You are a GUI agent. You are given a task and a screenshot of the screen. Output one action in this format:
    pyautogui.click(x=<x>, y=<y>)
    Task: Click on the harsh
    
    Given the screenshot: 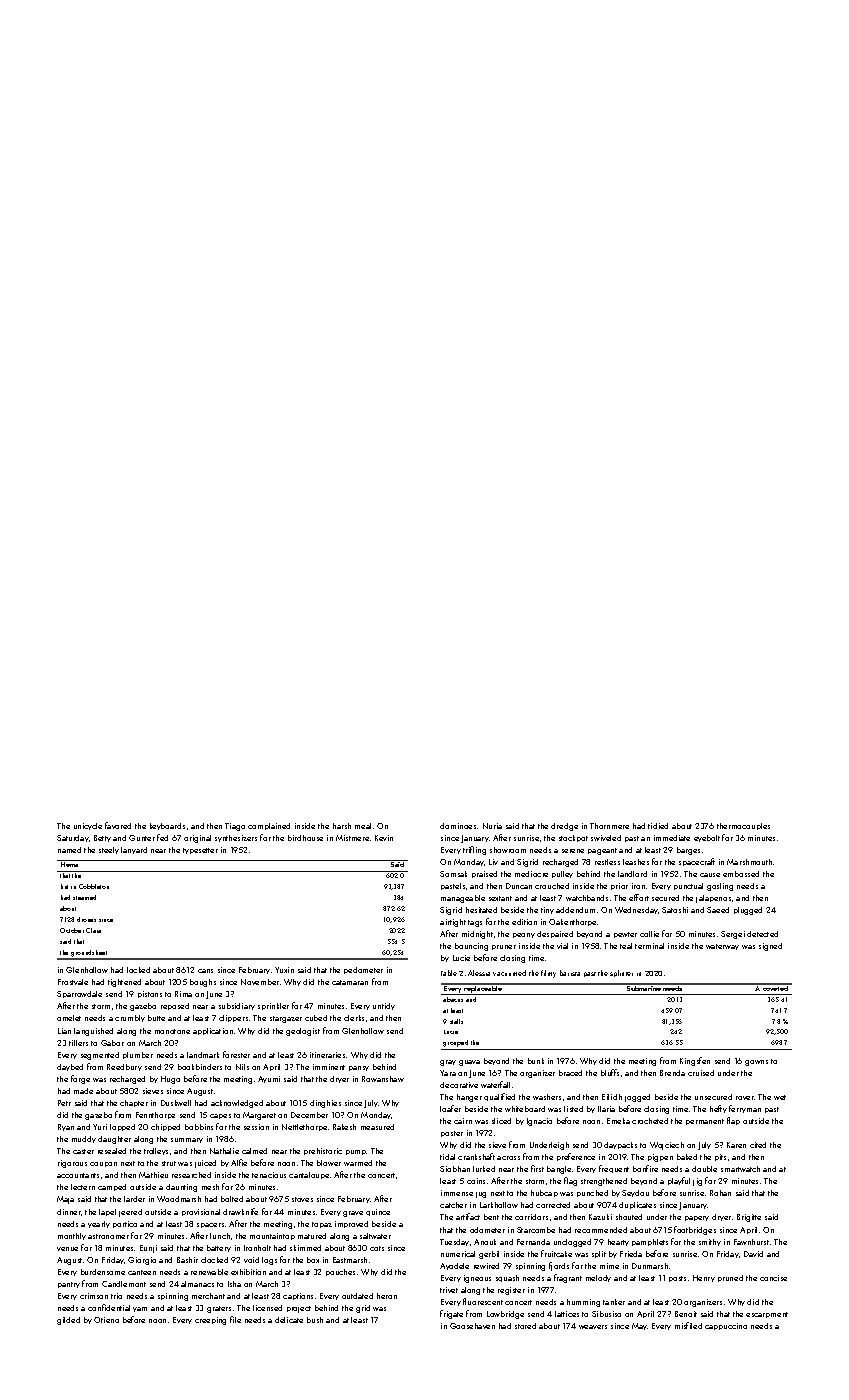 What is the action you would take?
    pyautogui.click(x=342, y=826)
